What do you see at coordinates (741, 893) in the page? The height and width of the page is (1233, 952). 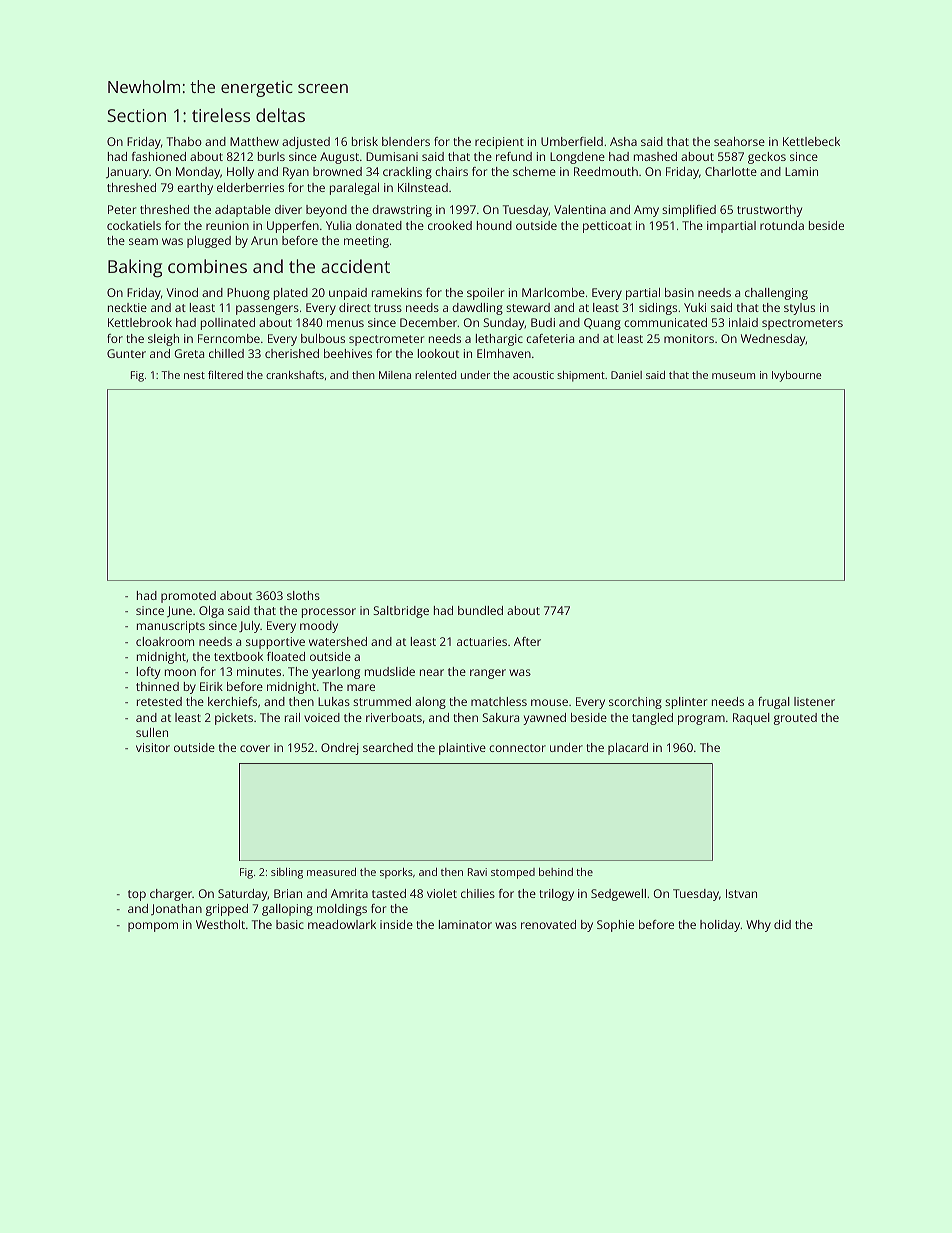 I see `Istvan` at bounding box center [741, 893].
